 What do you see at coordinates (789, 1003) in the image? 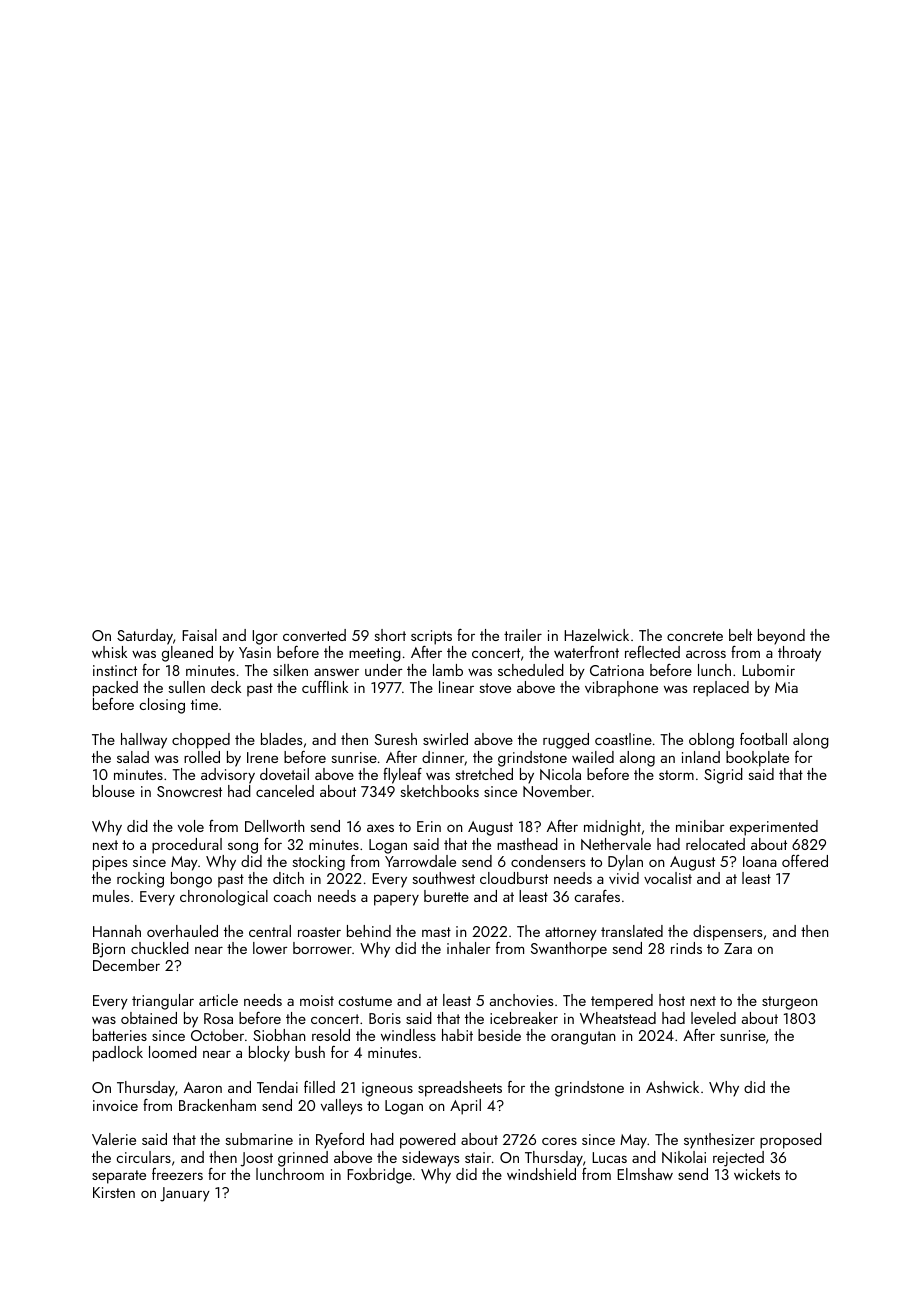
I see `sturgeon` at bounding box center [789, 1003].
